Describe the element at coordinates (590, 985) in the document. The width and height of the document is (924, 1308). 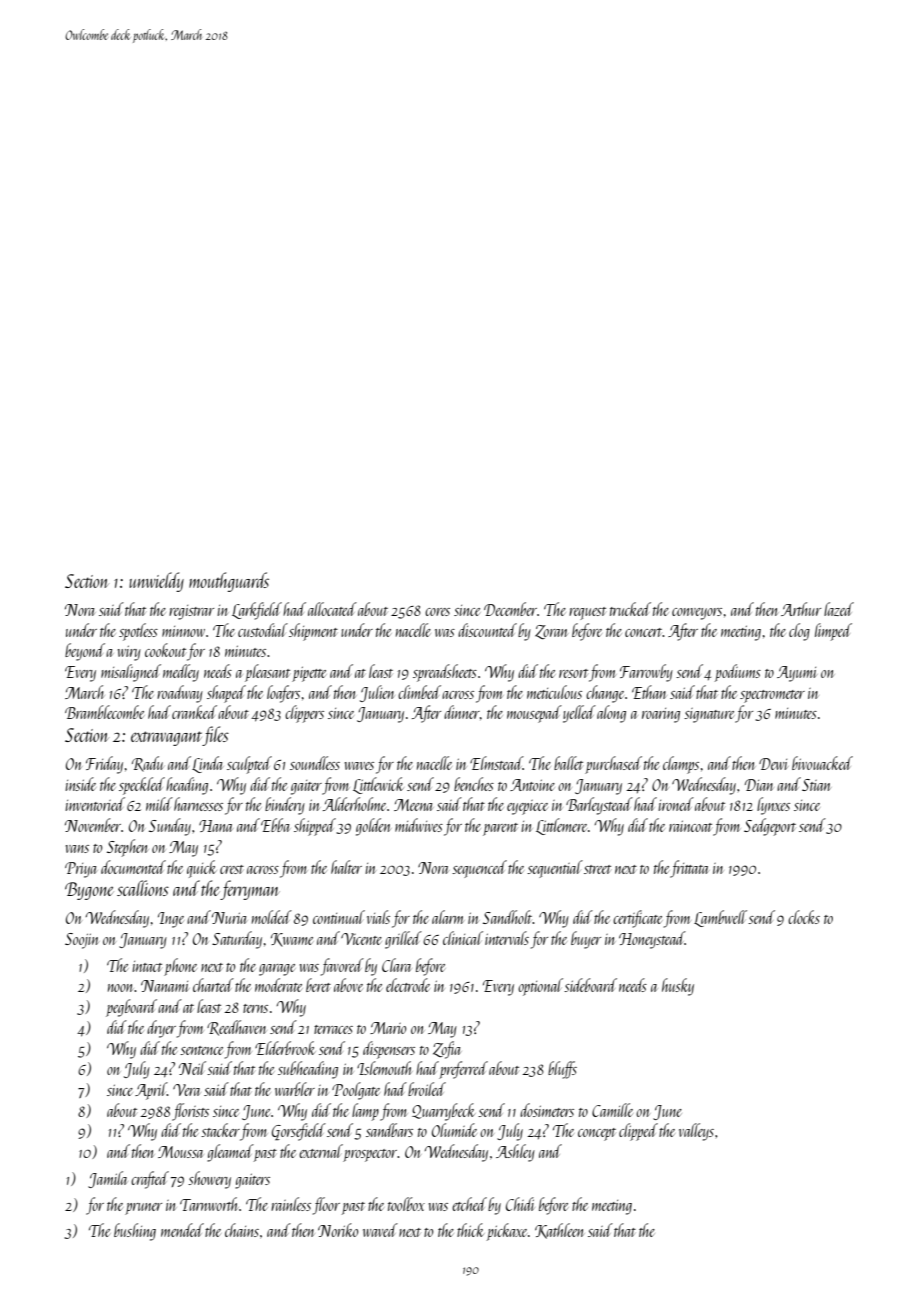
I see `sideboard` at that location.
